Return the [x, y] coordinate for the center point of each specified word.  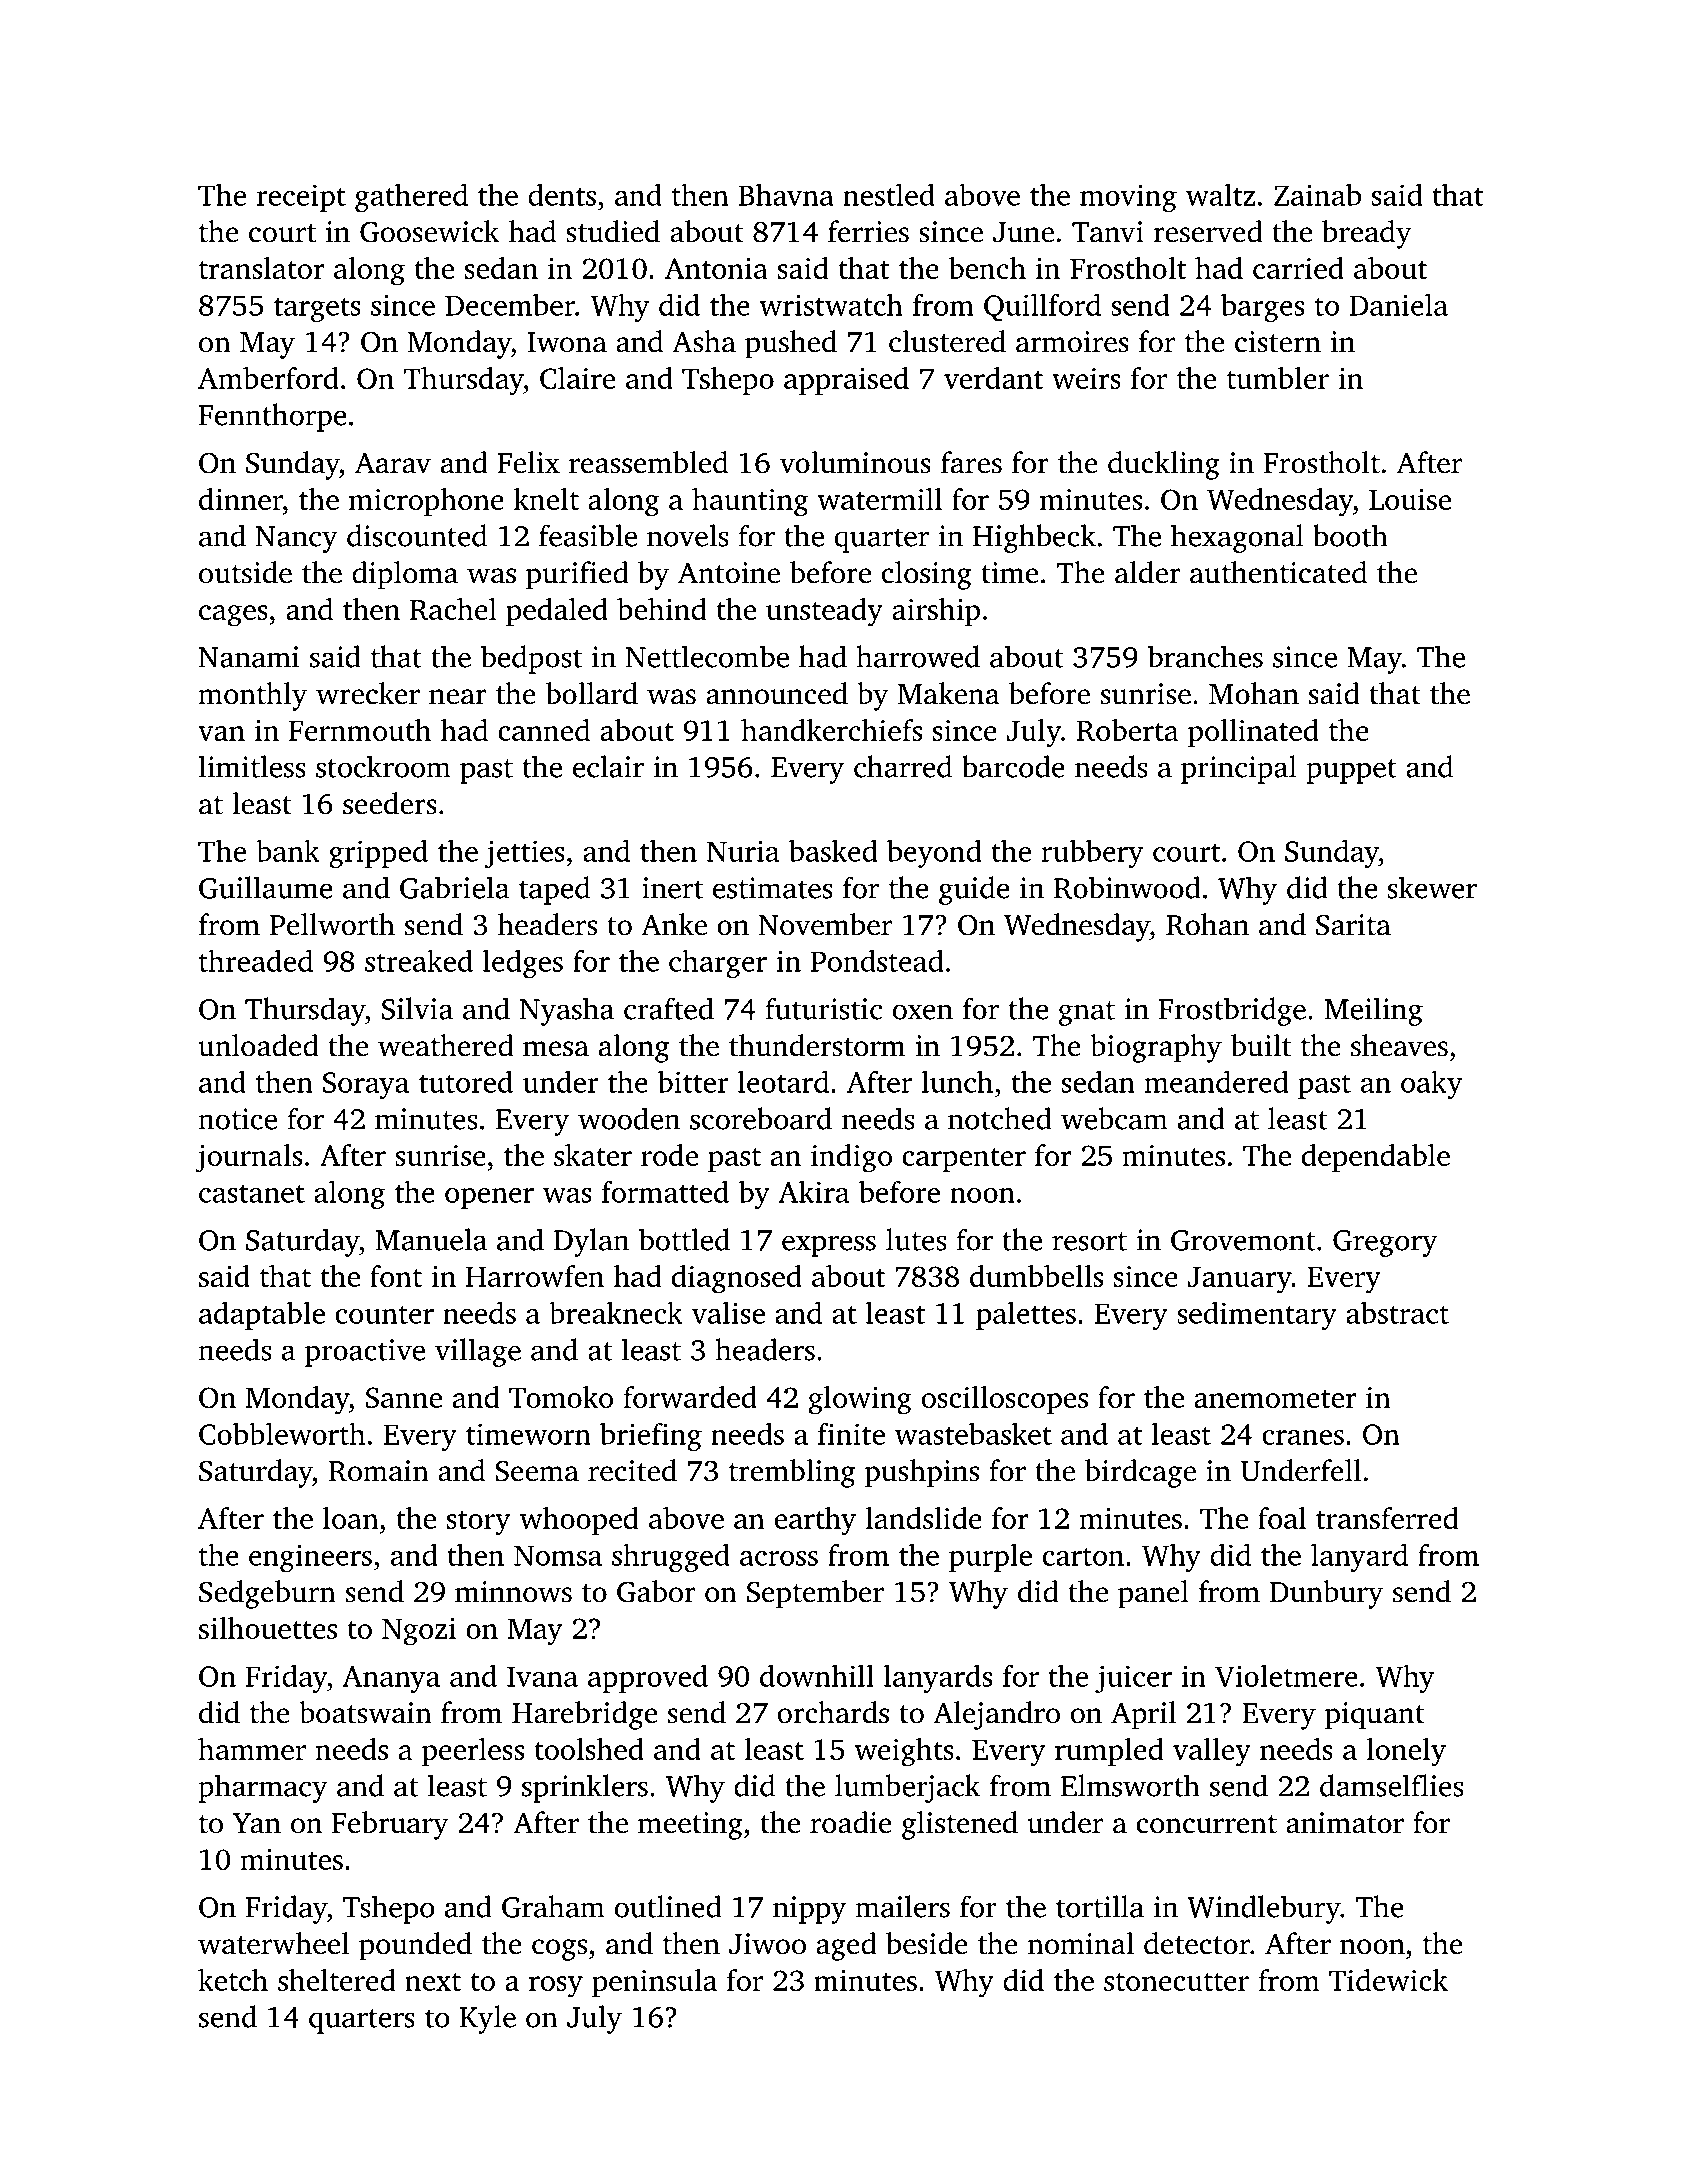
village [478, 1352]
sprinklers [585, 1788]
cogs [559, 1950]
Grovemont [1243, 1240]
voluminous [855, 462]
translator [262, 268]
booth [1350, 535]
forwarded [690, 1397]
